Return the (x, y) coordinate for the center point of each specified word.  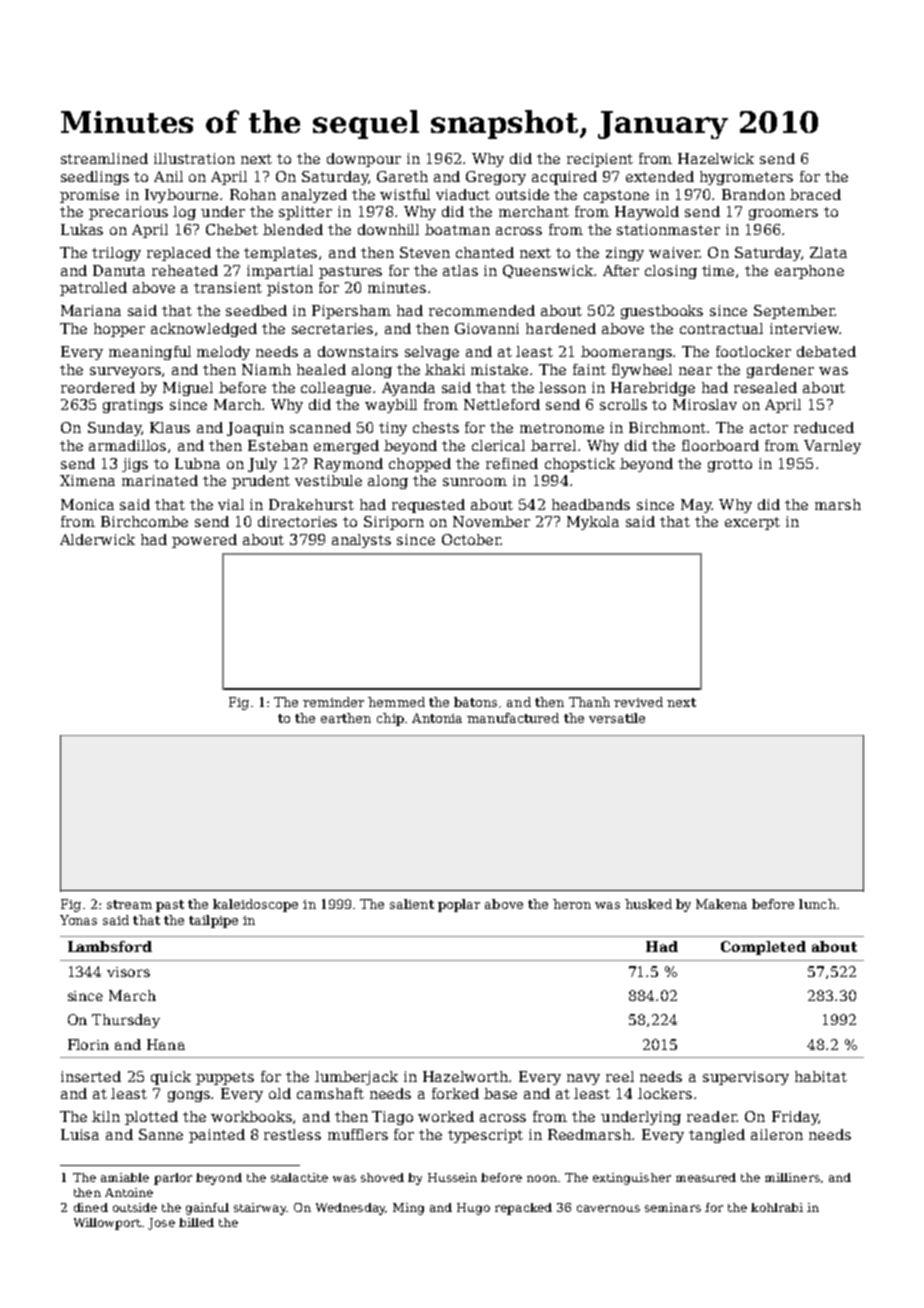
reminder (333, 702)
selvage (432, 353)
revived (638, 702)
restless (292, 1134)
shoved (382, 1177)
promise (89, 196)
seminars (673, 1207)
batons (475, 702)
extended (660, 176)
